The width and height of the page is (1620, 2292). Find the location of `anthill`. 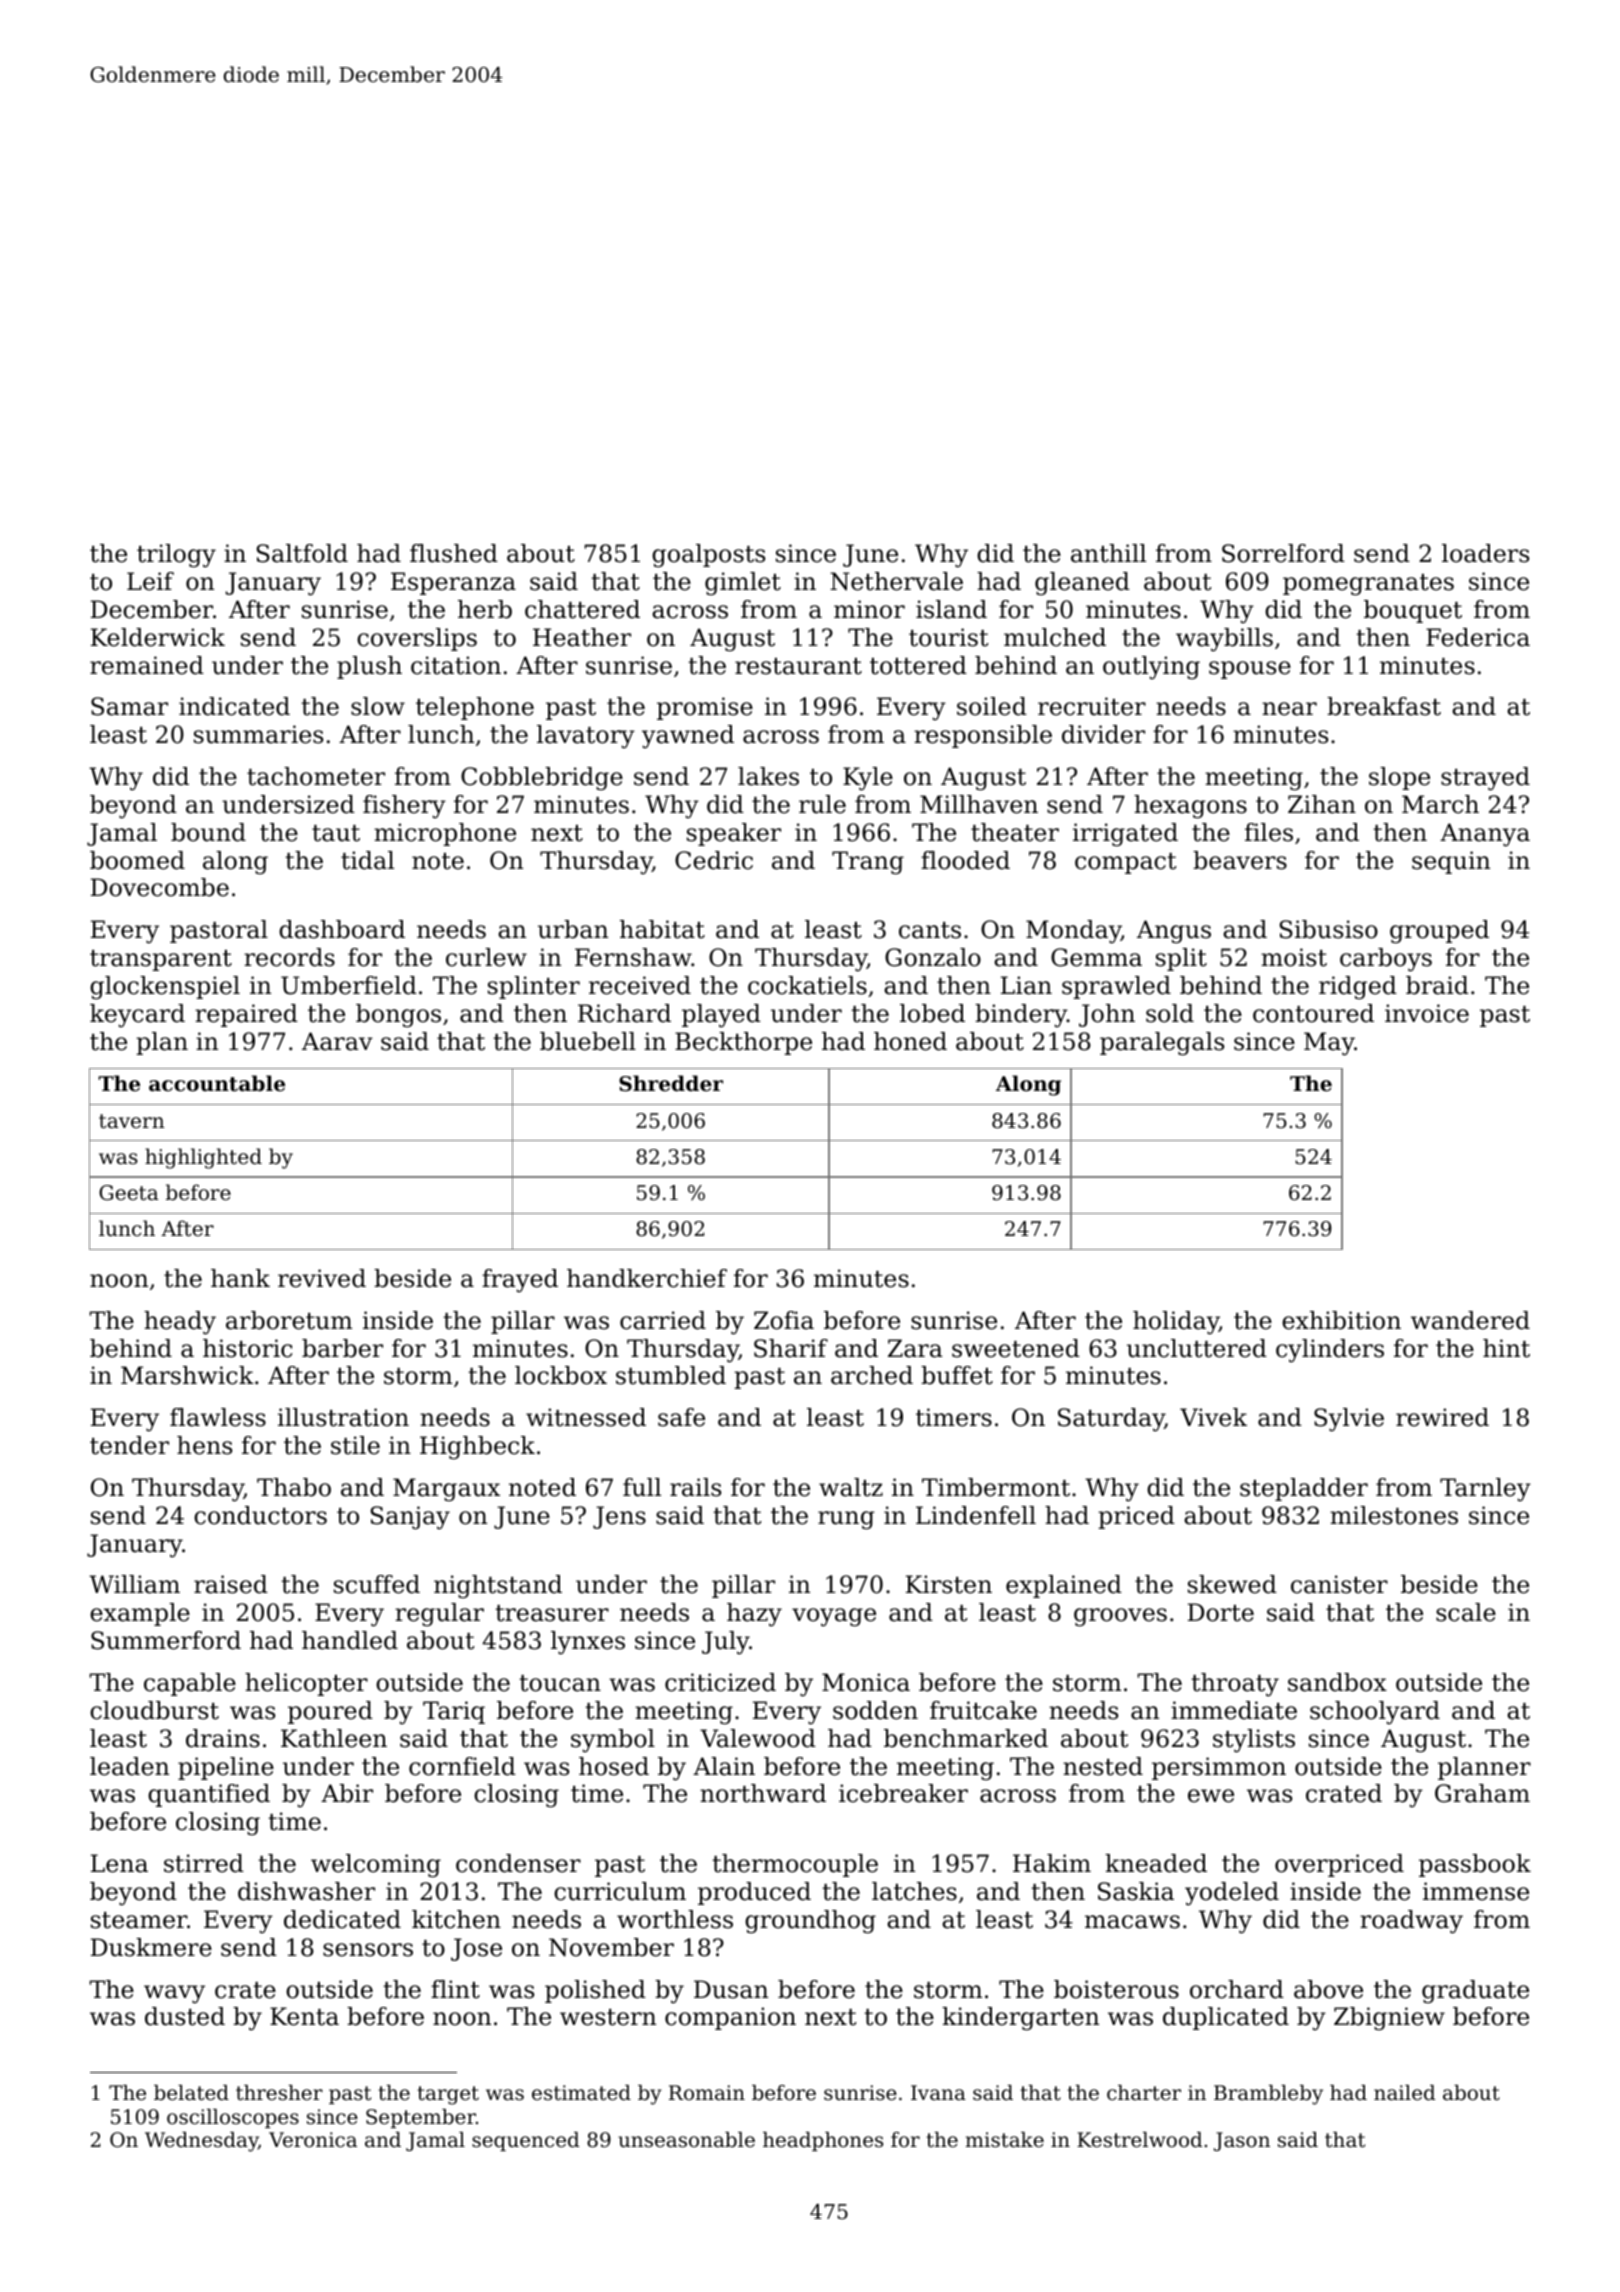

anthill is located at coordinates (1108, 553).
